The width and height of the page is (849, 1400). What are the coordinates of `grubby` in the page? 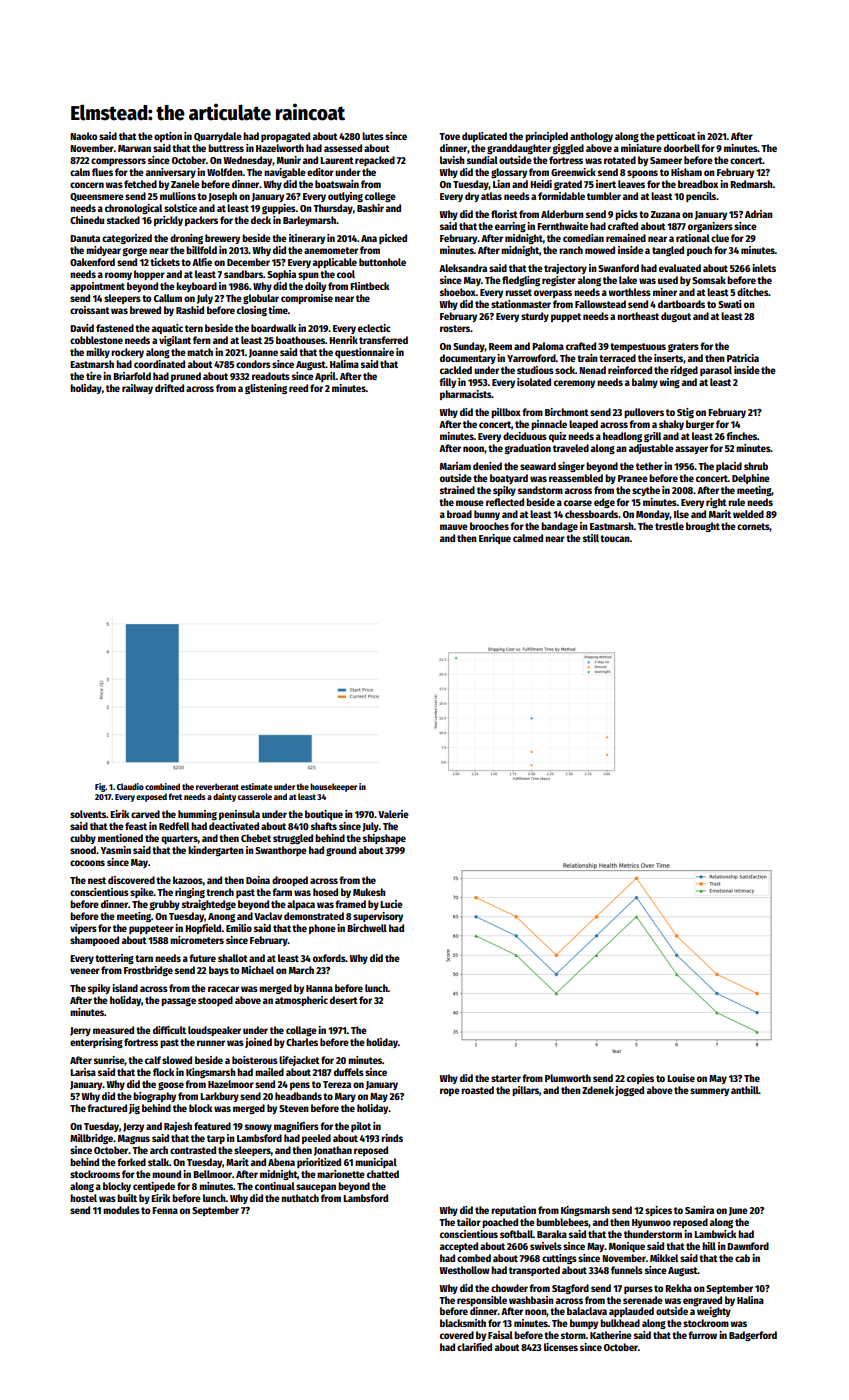 It's located at (165, 905).
